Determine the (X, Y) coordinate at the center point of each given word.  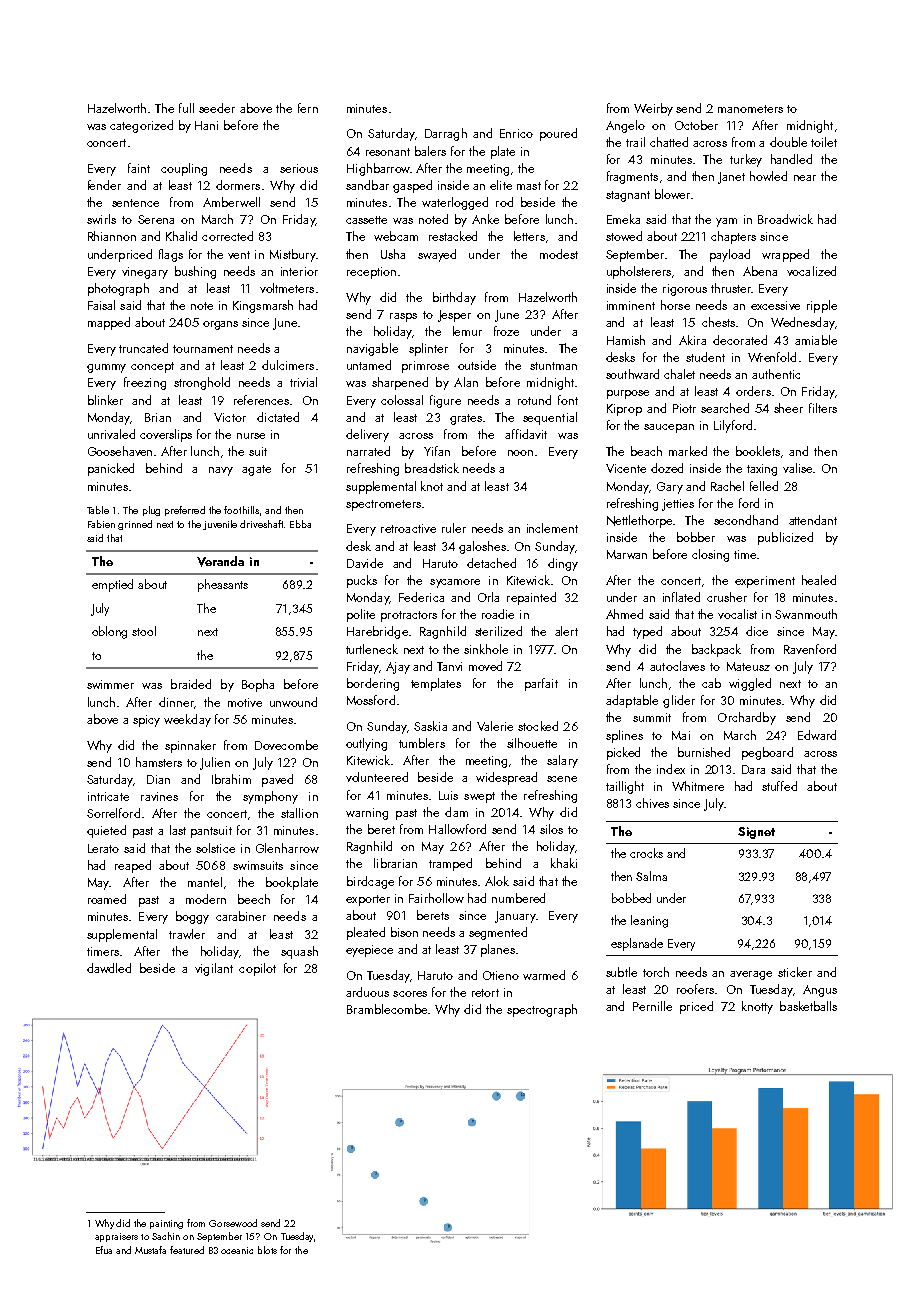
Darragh (446, 134)
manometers (750, 109)
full (186, 108)
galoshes (482, 547)
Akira (692, 340)
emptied (112, 585)
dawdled (109, 968)
